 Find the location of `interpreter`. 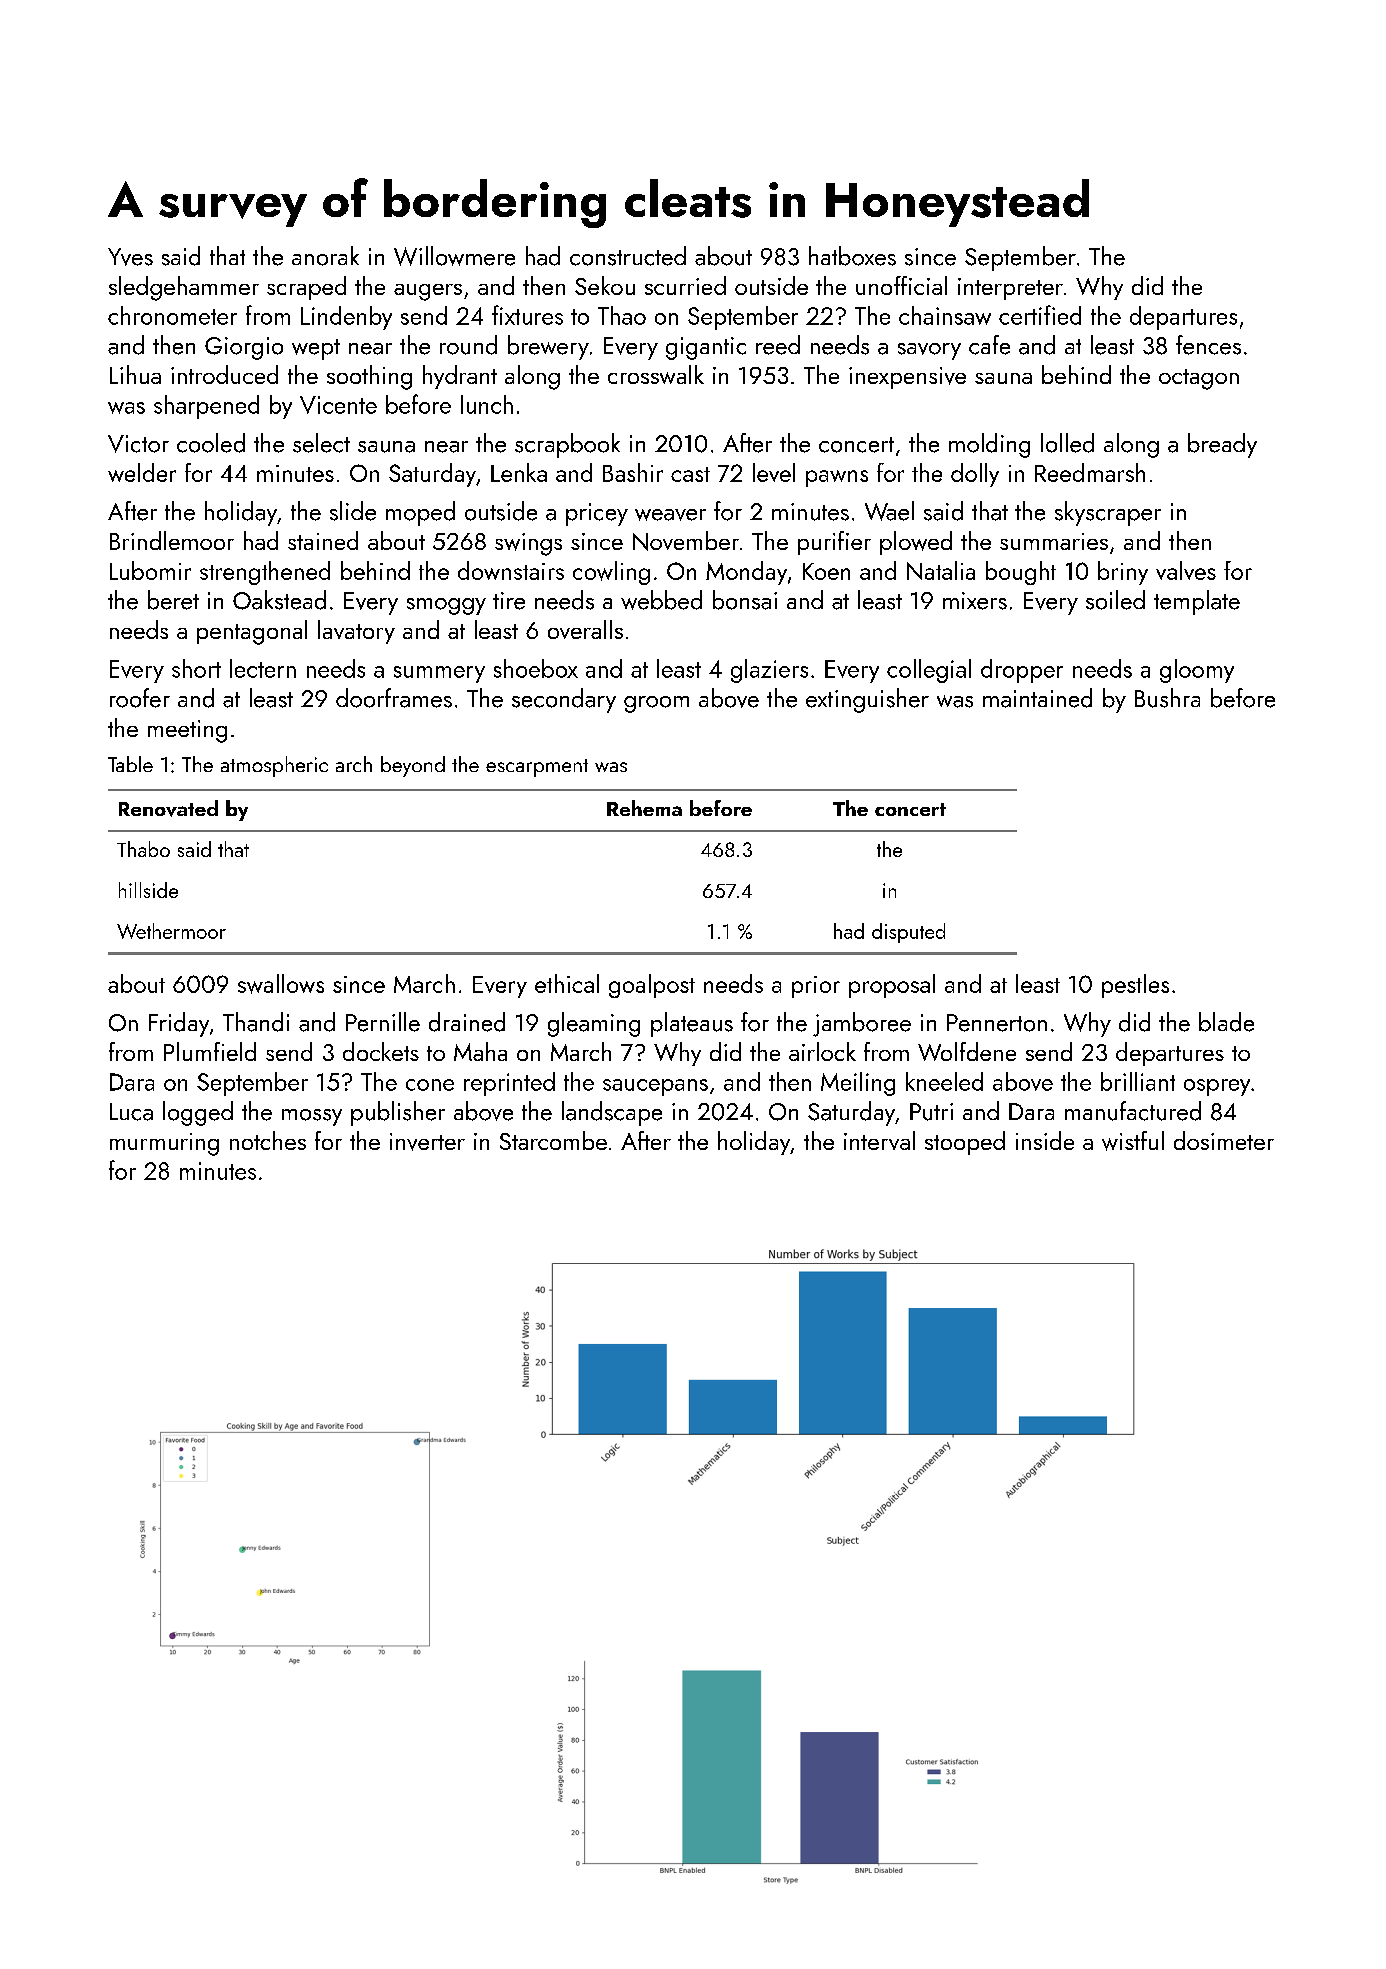

interpreter is located at coordinates (1010, 289).
